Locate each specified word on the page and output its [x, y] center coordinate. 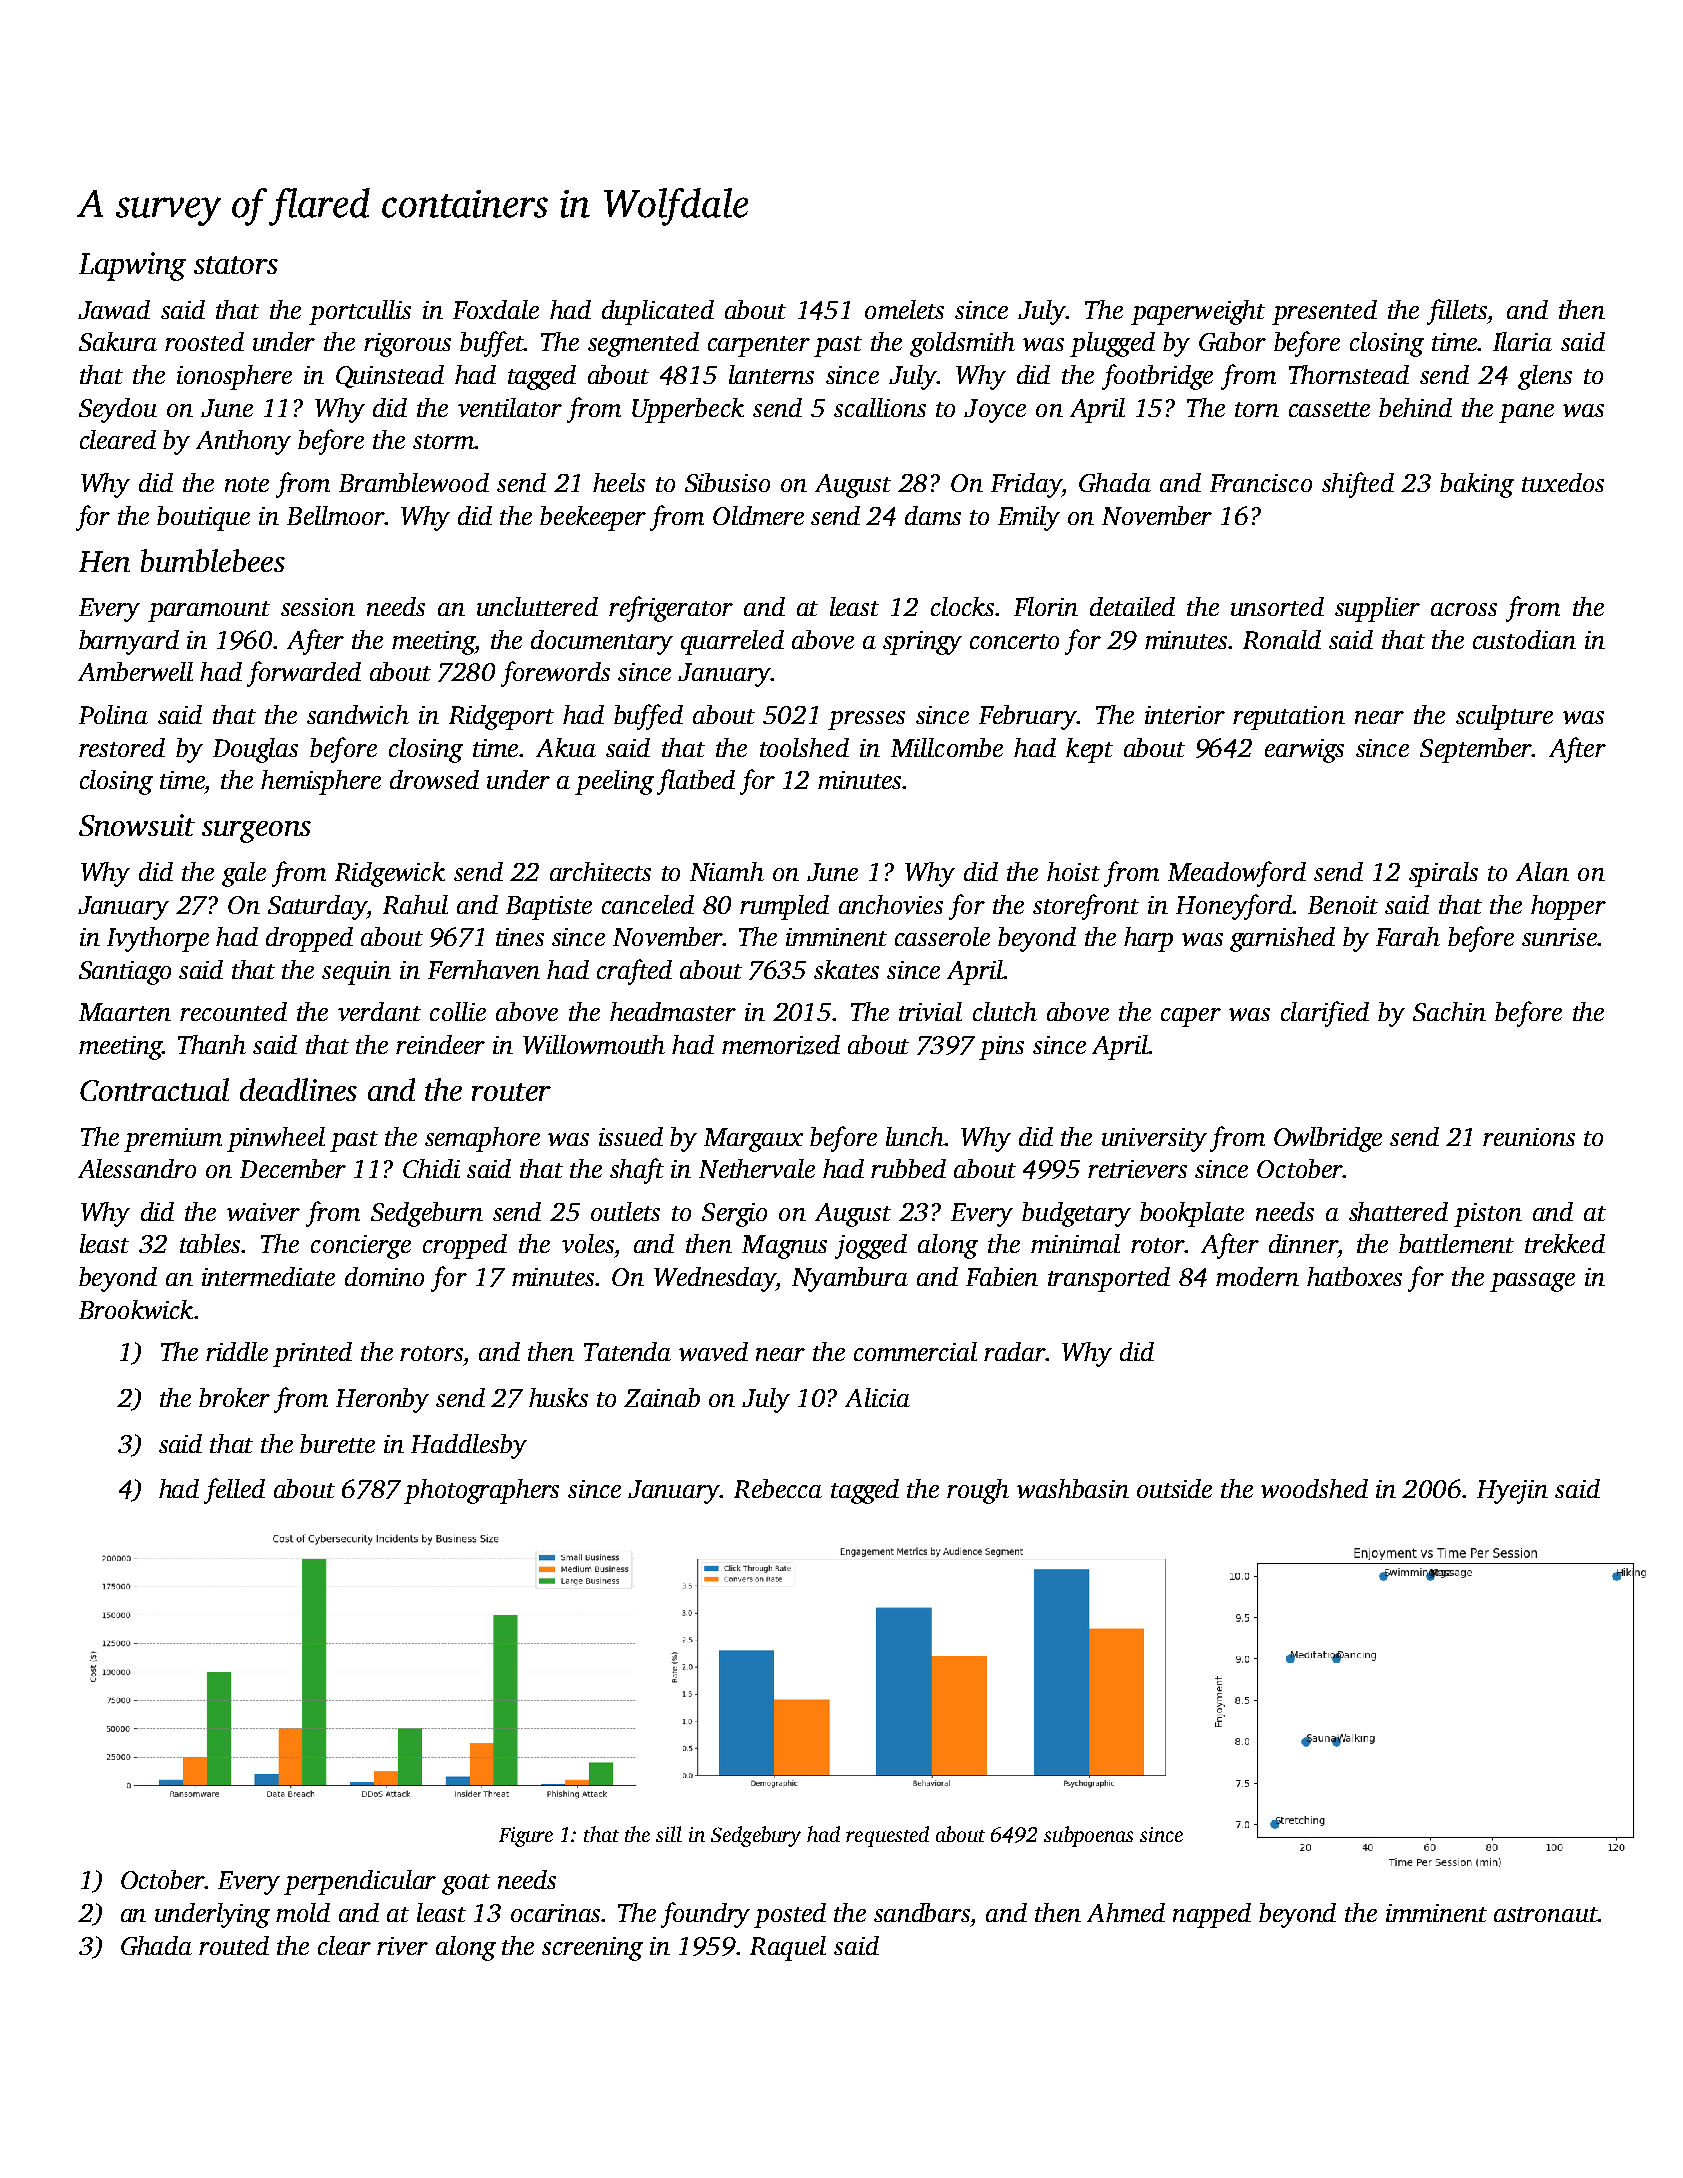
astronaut [1546, 1914]
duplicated [658, 312]
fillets [1457, 312]
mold [303, 1912]
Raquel [788, 1948]
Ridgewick [390, 874]
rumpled [784, 907]
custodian [1524, 639]
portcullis [360, 312]
